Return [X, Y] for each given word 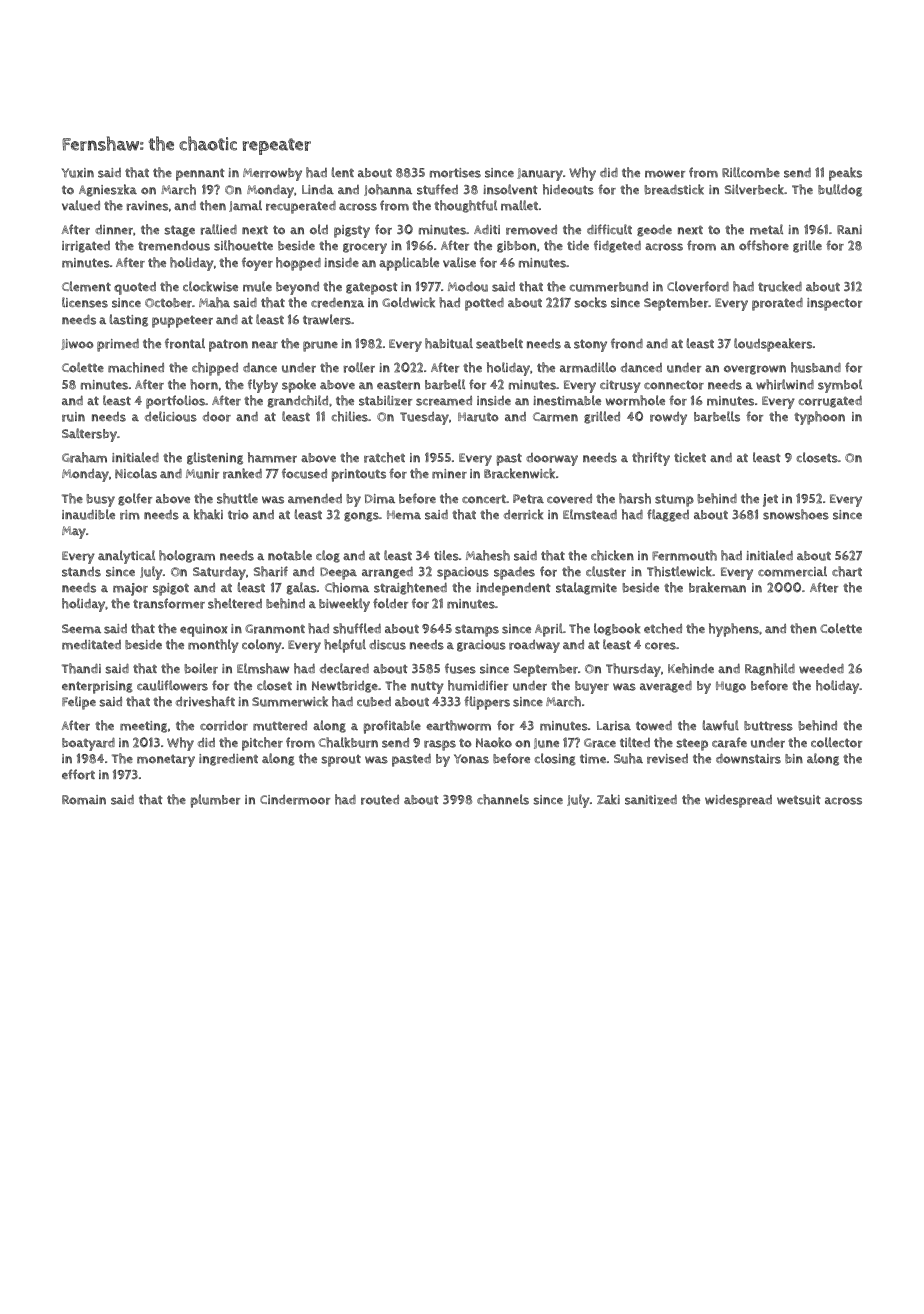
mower [665, 174]
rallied [218, 229]
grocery [365, 248]
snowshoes [796, 514]
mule [257, 286]
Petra [528, 499]
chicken [612, 555]
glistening [215, 458]
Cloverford [698, 286]
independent [513, 589]
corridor [224, 726]
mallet [519, 205]
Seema [81, 629]
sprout [341, 760]
